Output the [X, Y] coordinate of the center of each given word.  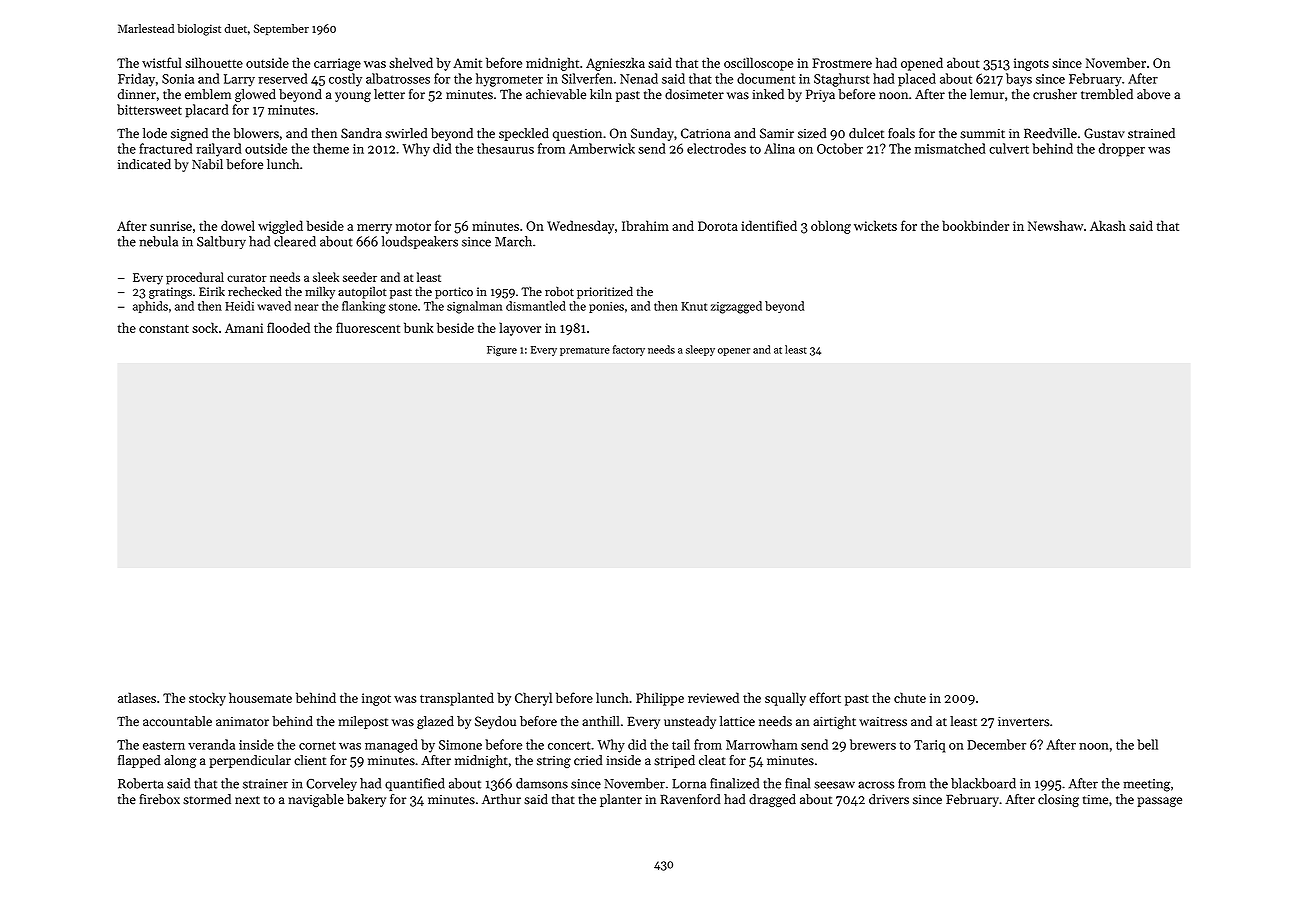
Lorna [689, 784]
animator [242, 722]
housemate [260, 697]
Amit [467, 63]
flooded [288, 327]
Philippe [660, 699]
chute [910, 697]
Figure [502, 351]
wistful [162, 62]
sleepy [700, 350]
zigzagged [736, 307]
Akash [1108, 225]
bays [1019, 80]
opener [734, 352]
